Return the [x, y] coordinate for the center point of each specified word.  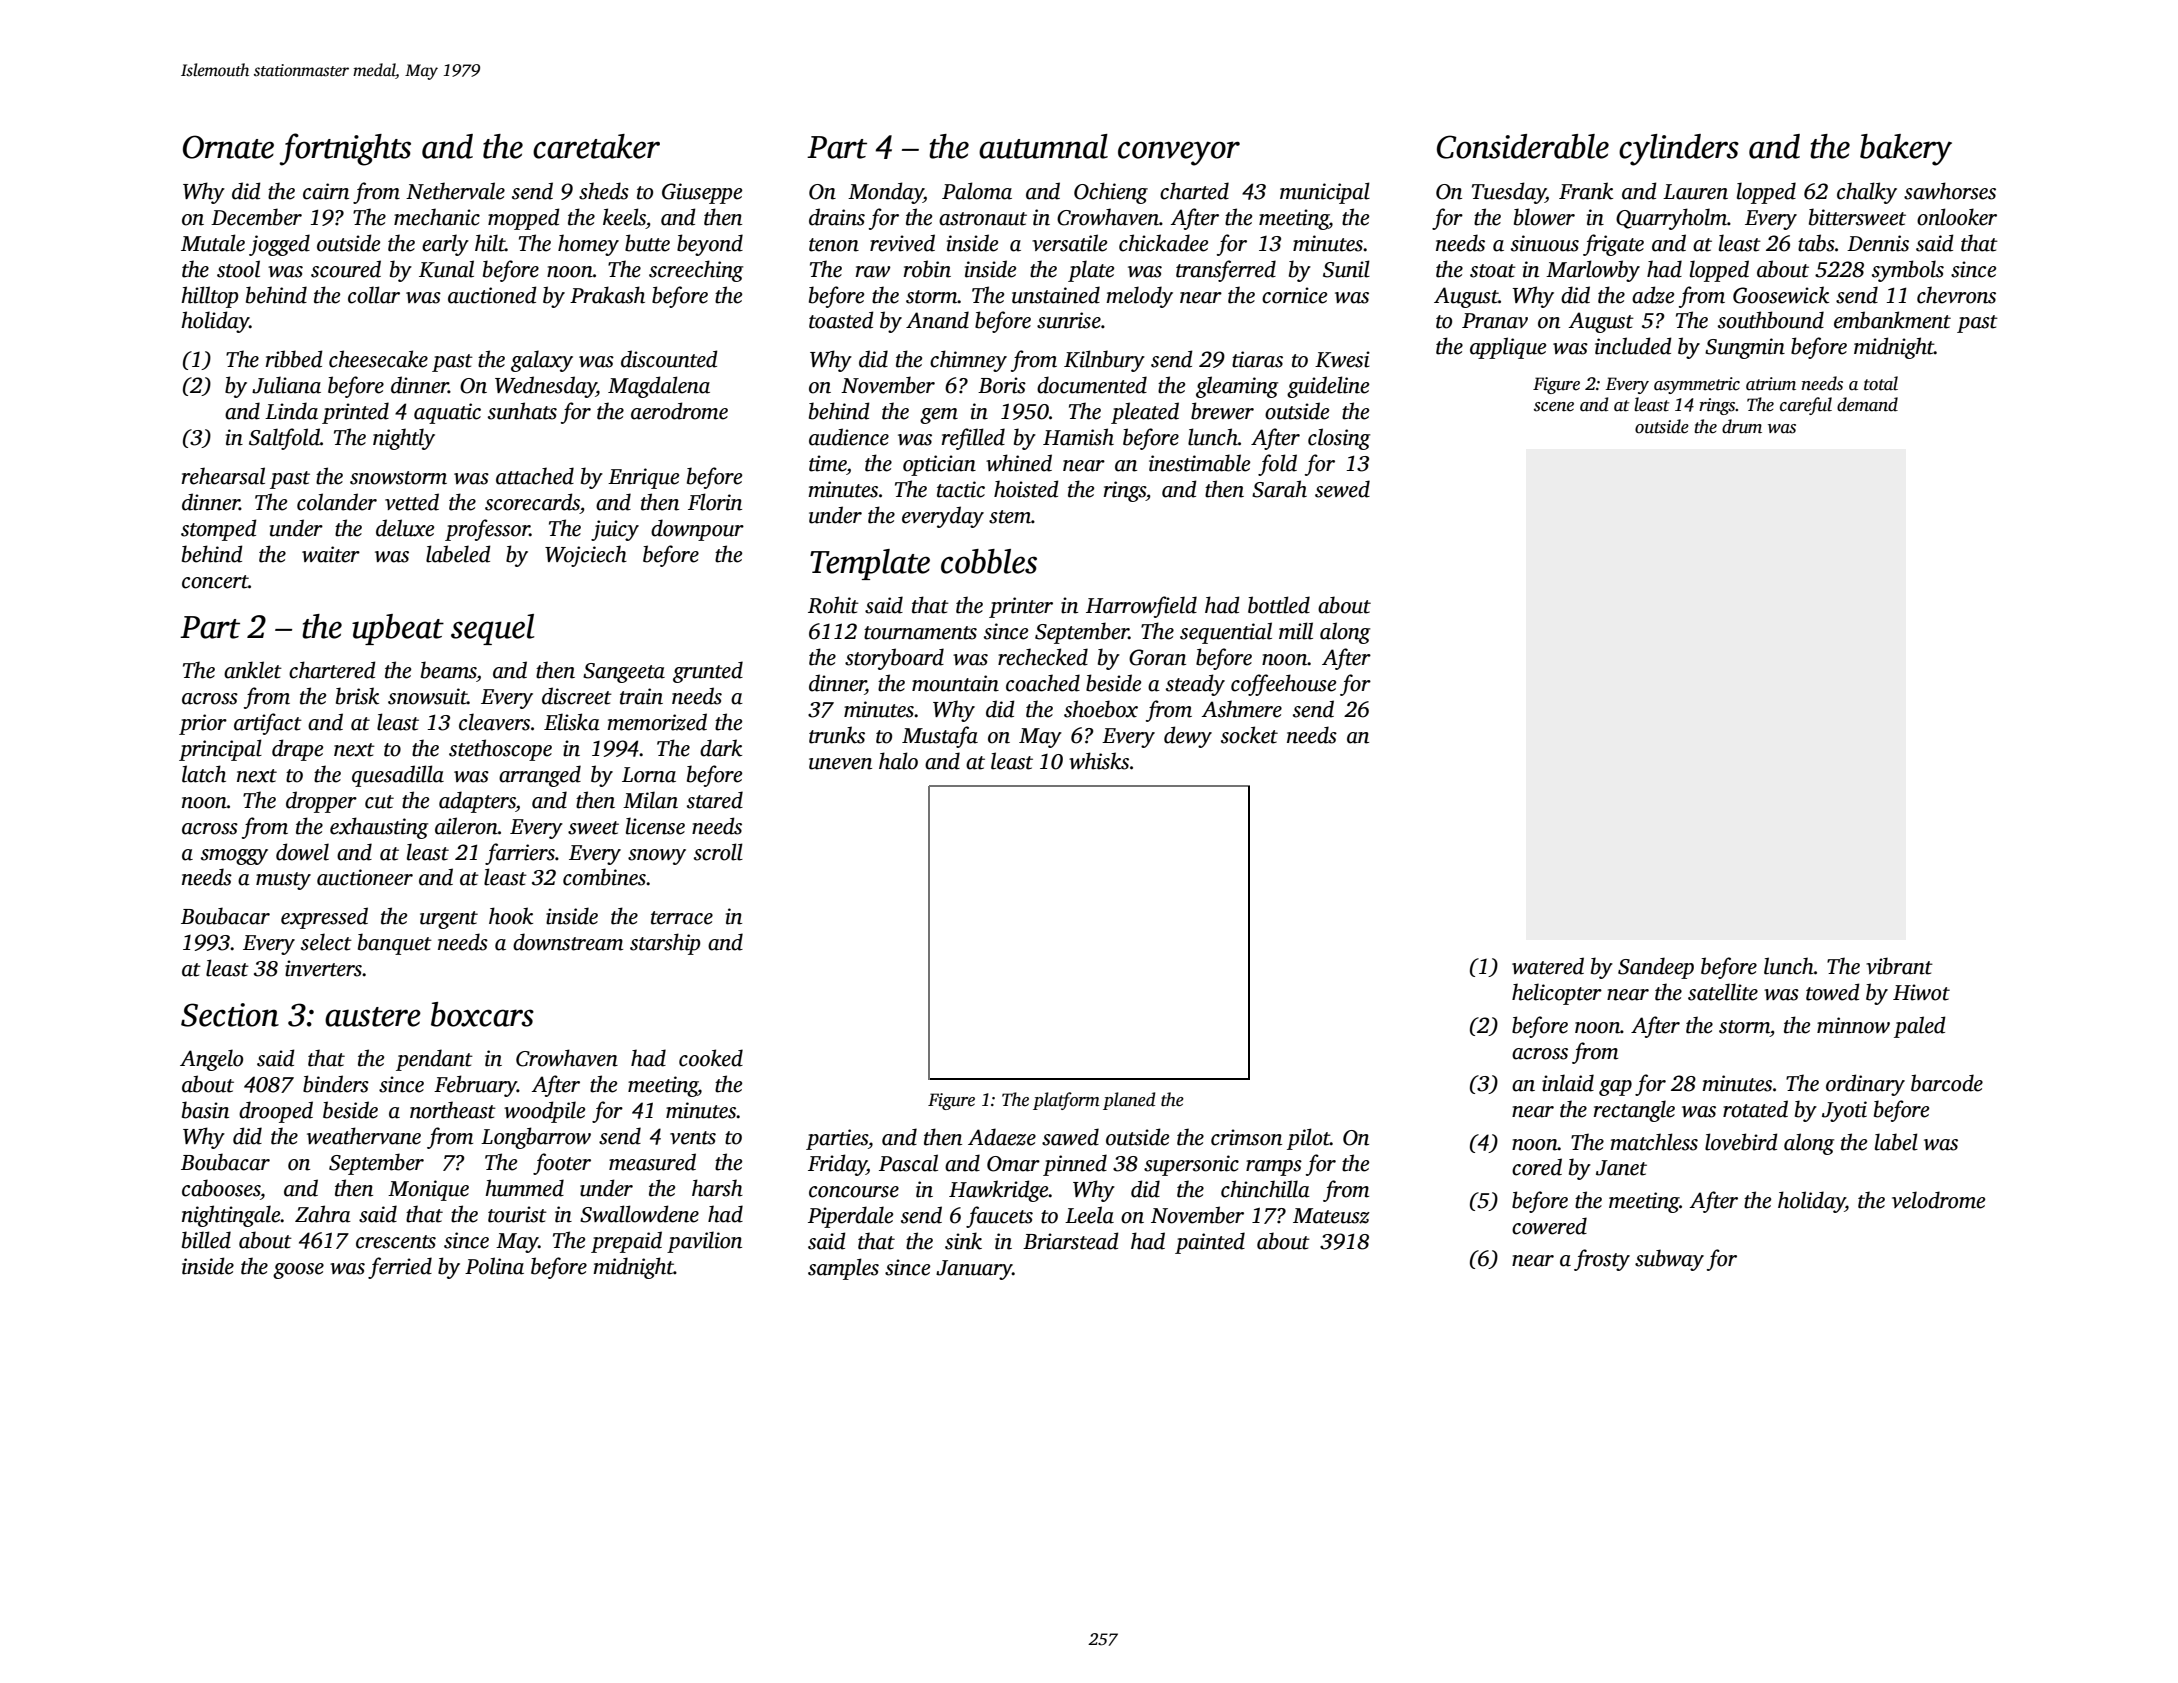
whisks [1099, 761]
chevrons [1956, 295]
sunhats [522, 411]
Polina [494, 1266]
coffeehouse [1283, 685]
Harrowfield [1141, 607]
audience [849, 437]
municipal [1325, 193]
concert [215, 582]
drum [1742, 426]
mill [1296, 631]
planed [1129, 1101]
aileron [466, 826]
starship [665, 944]
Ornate [228, 147]
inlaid [1568, 1083]
